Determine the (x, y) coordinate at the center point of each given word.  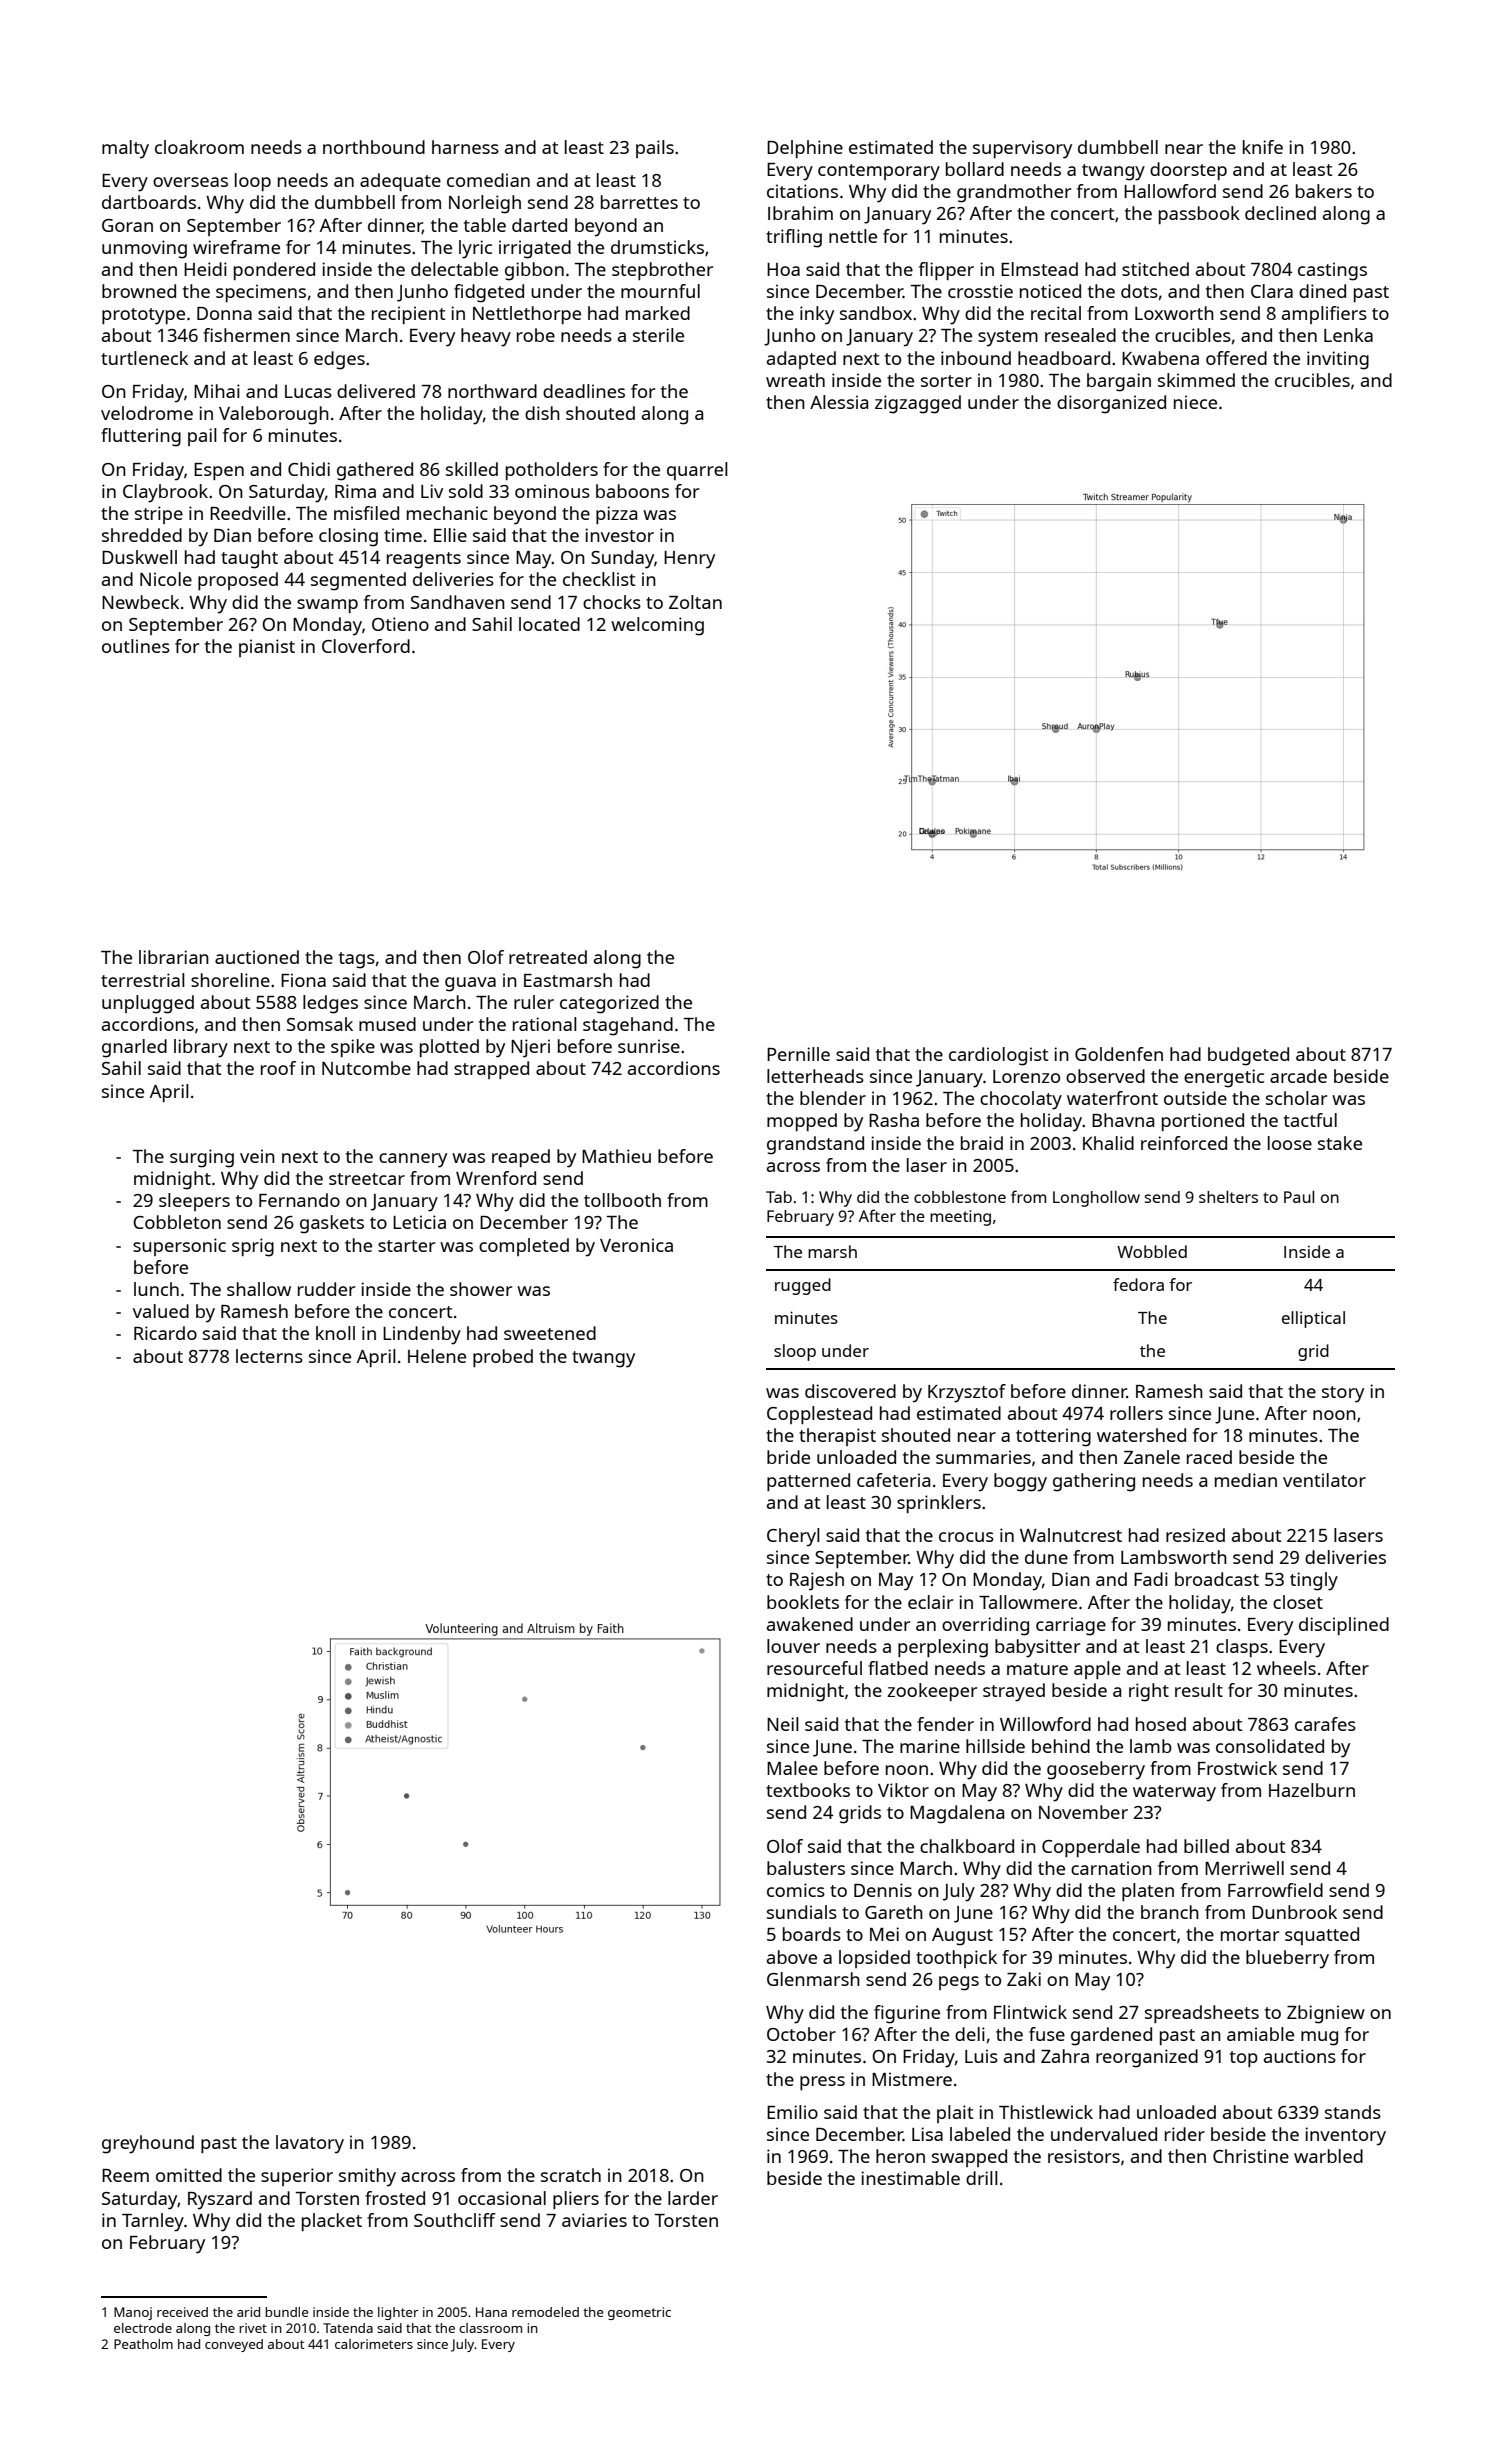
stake (1340, 1143)
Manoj (133, 2313)
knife (1263, 147)
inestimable (910, 2178)
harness (465, 147)
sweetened (550, 1333)
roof (278, 1068)
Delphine (805, 149)
